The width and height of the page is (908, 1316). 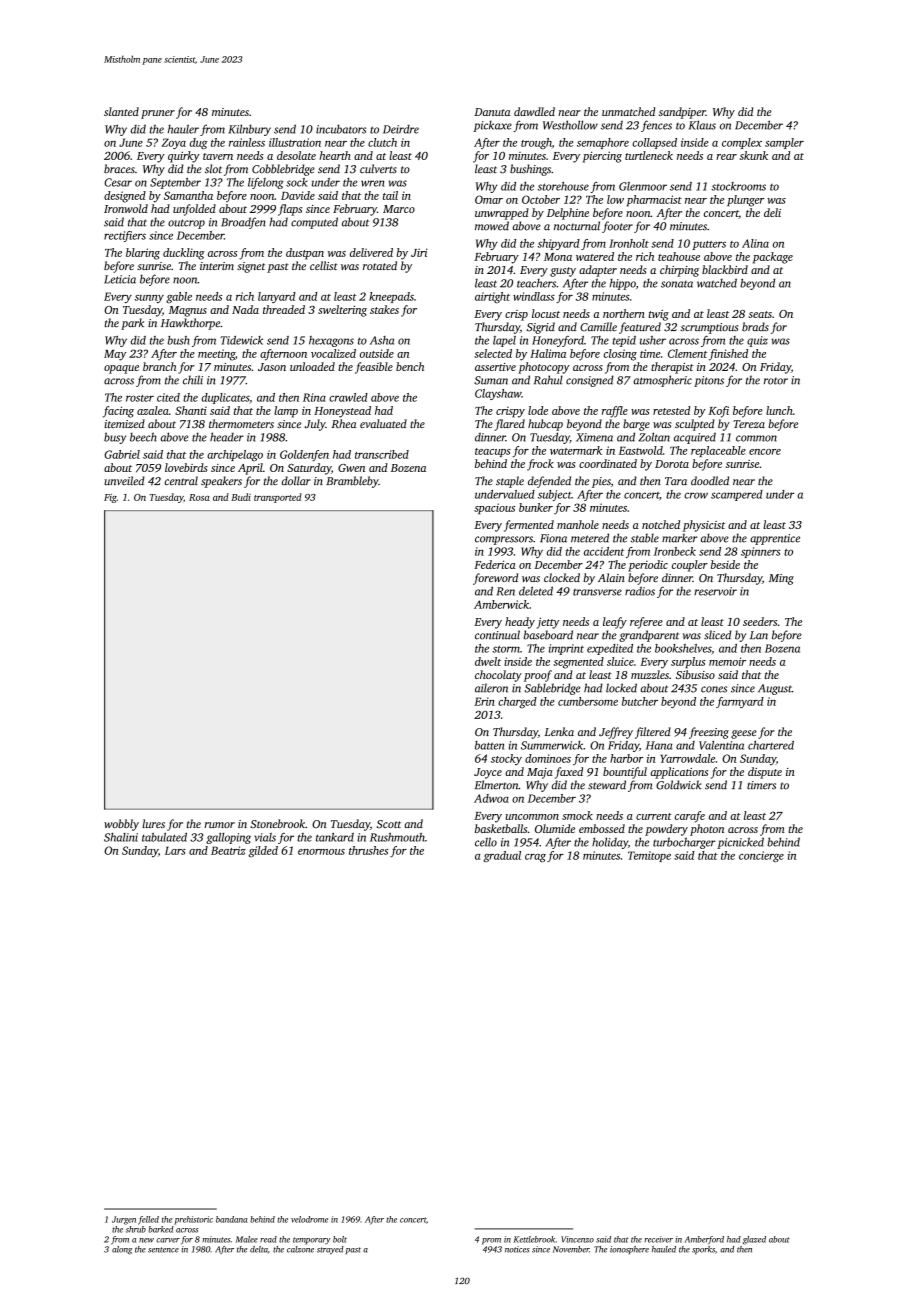 What do you see at coordinates (755, 243) in the page?
I see `Alina` at bounding box center [755, 243].
